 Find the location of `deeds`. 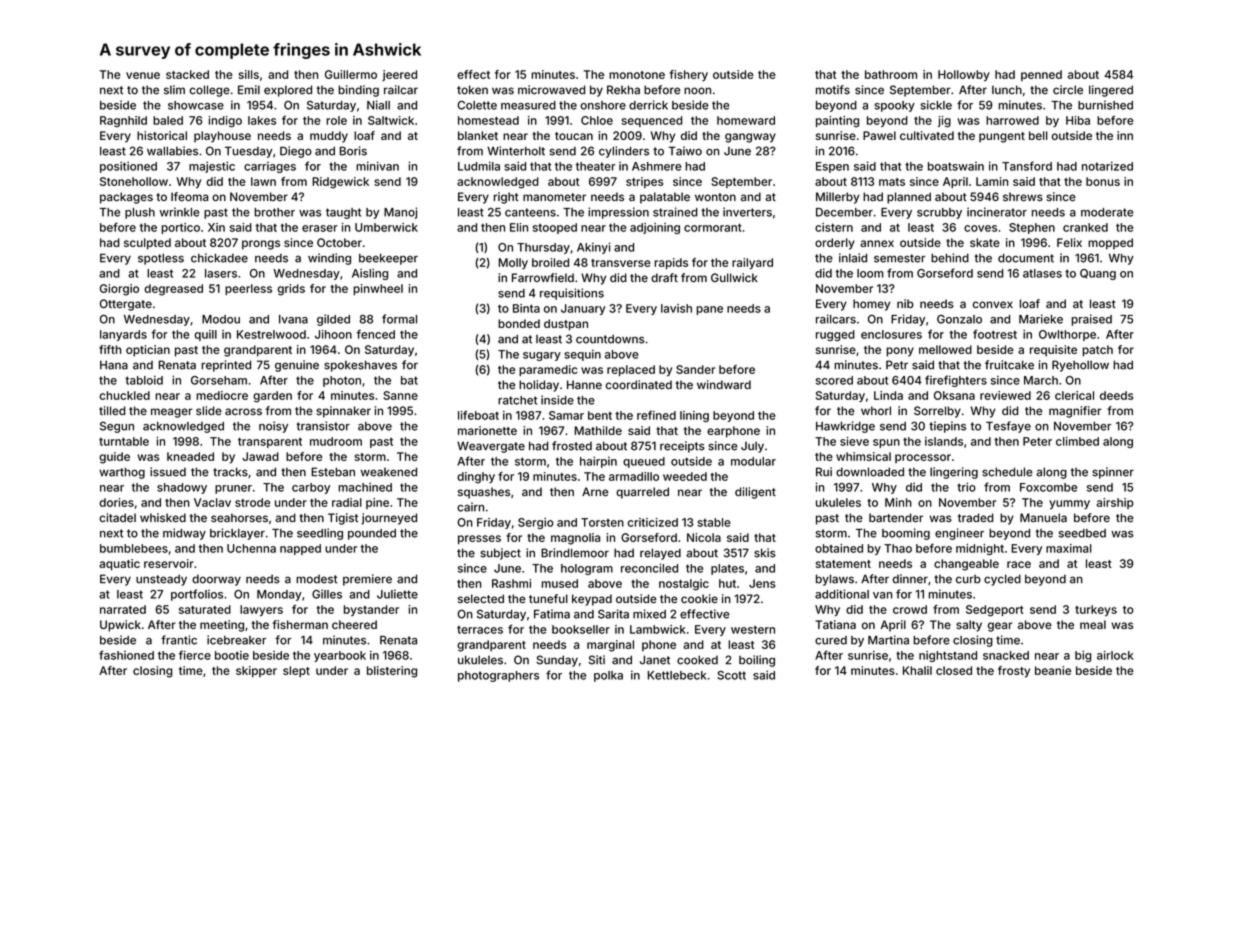

deeds is located at coordinates (1116, 395).
